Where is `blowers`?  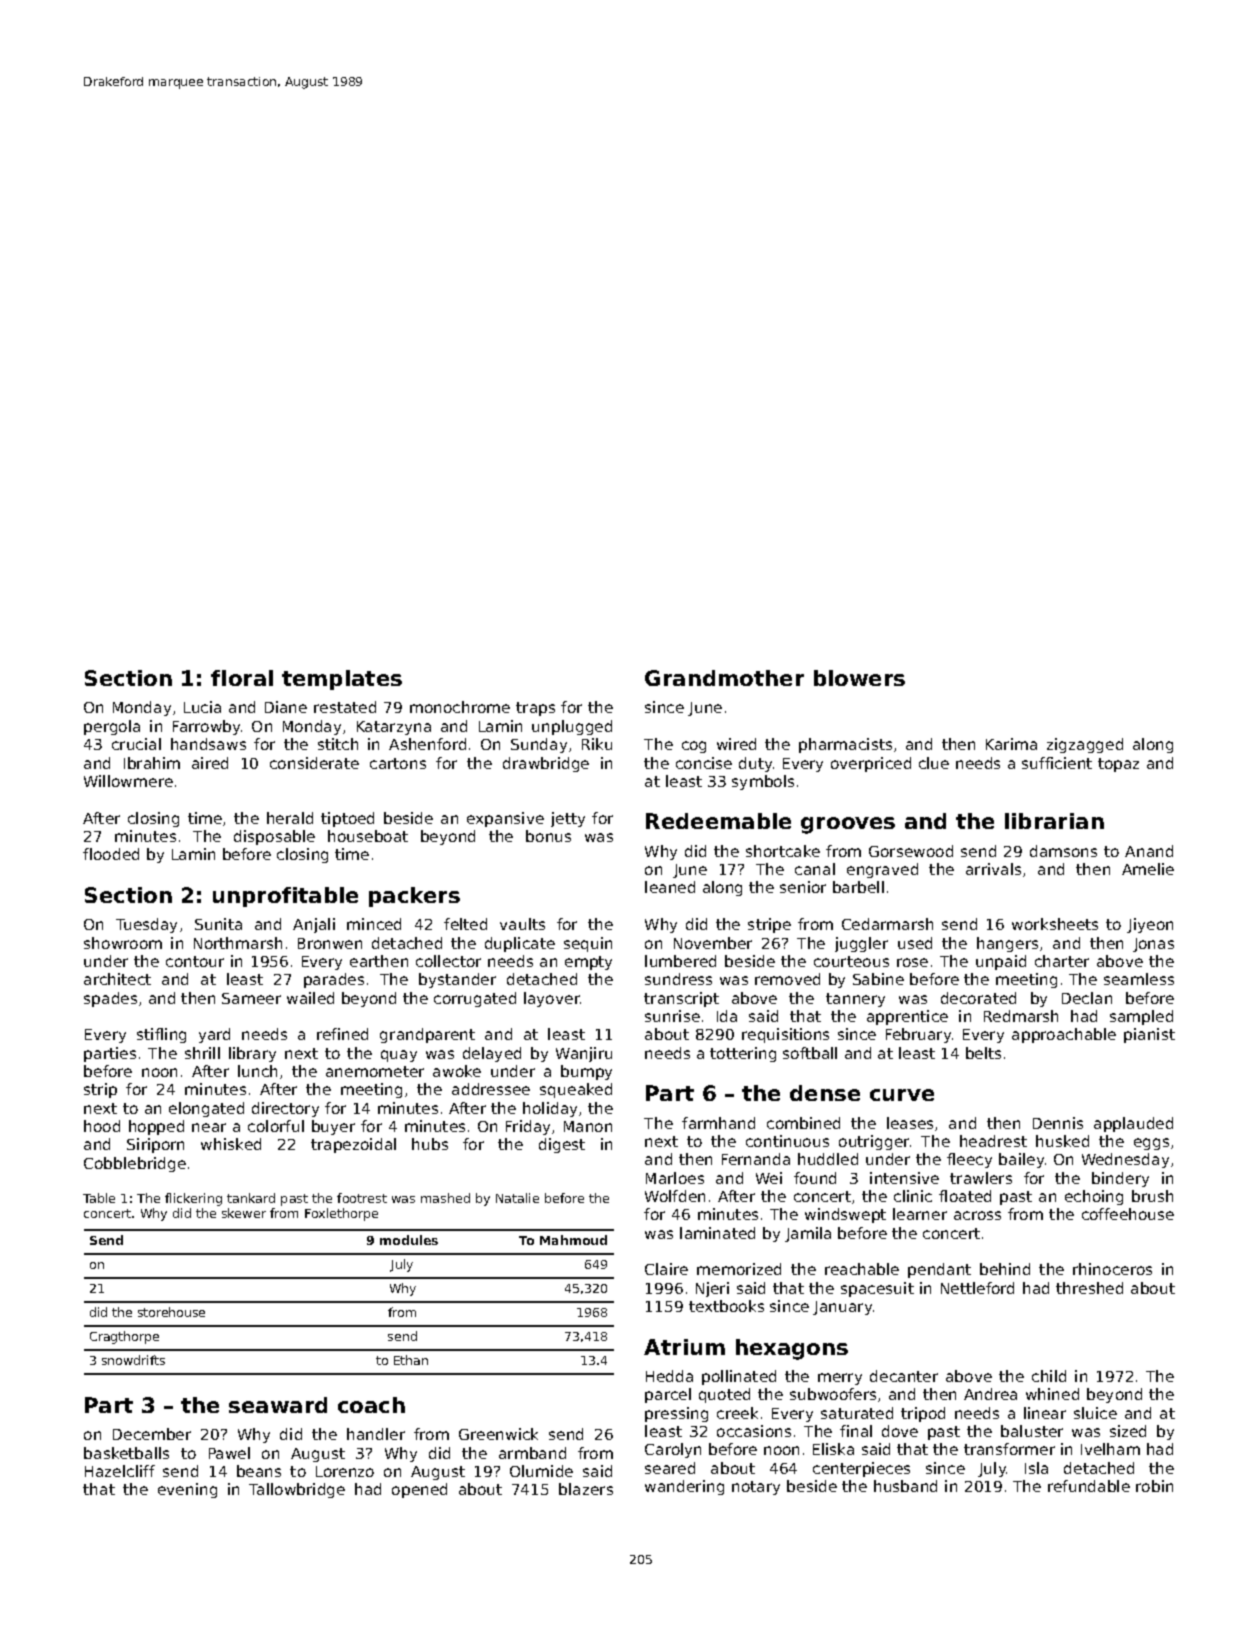
blowers is located at coordinates (859, 678).
